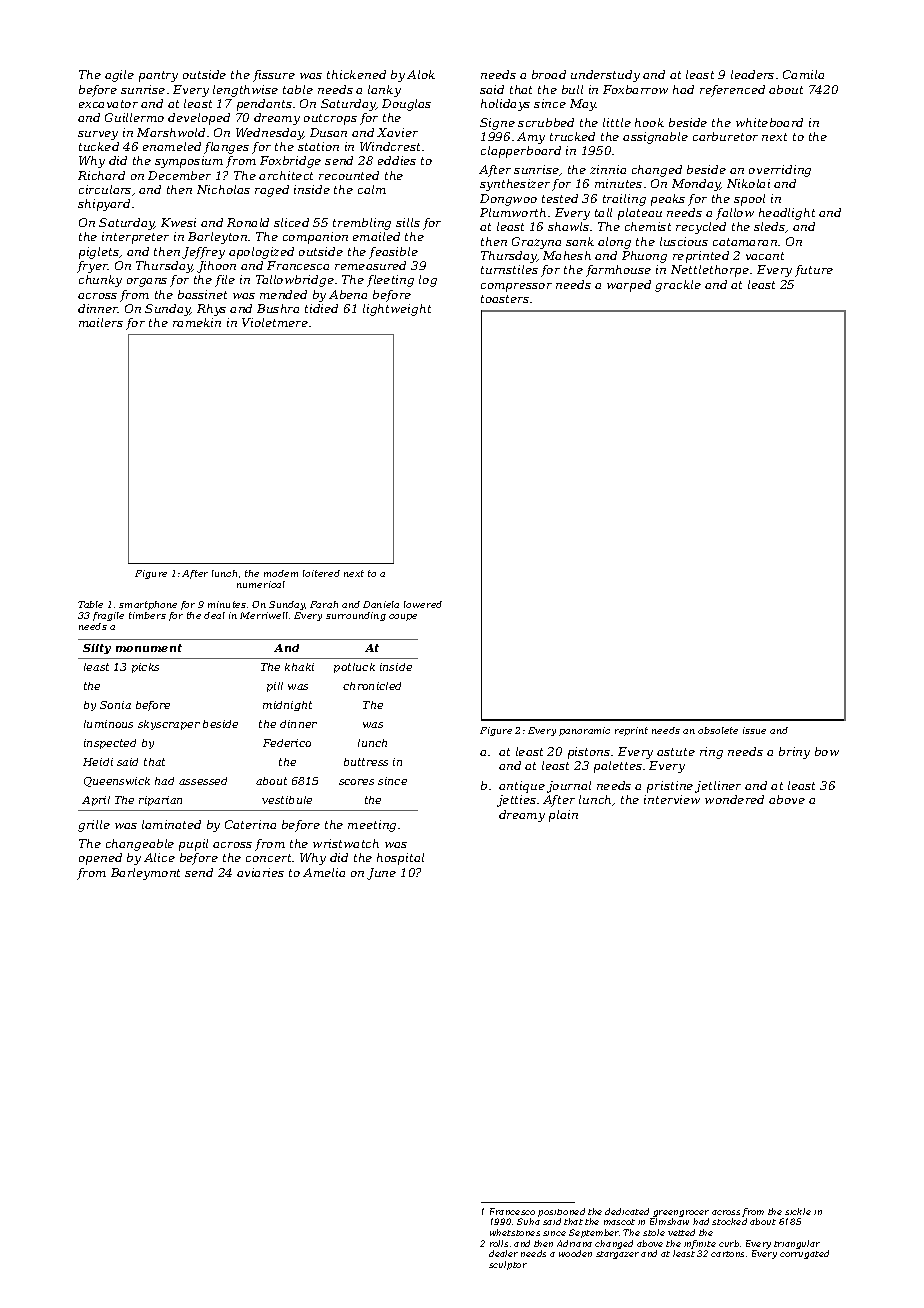 The height and width of the screenshot is (1308, 924). Describe the element at coordinates (179, 175) in the screenshot. I see `December` at that location.
